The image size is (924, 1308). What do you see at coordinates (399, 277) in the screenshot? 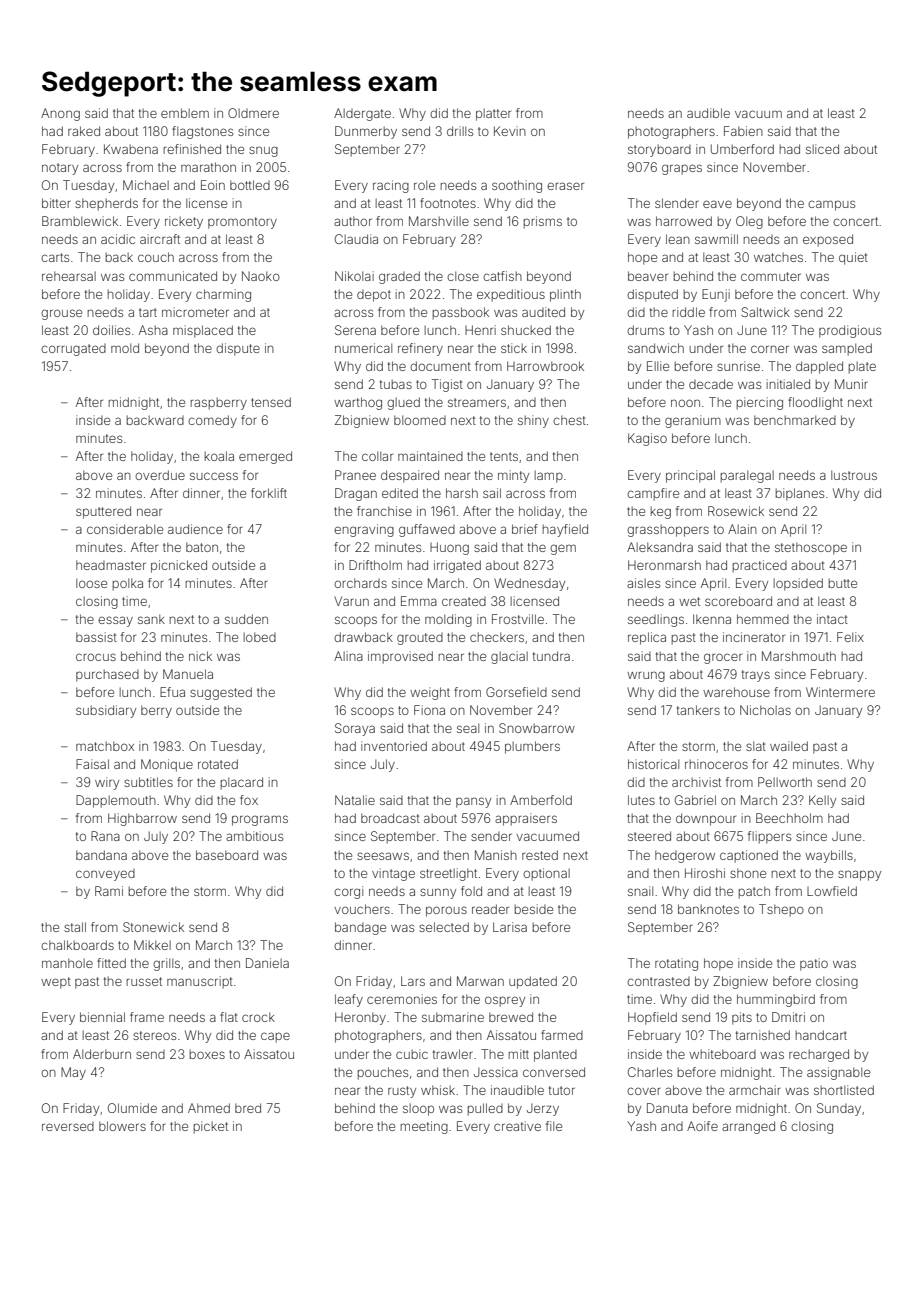
I see `graded` at bounding box center [399, 277].
